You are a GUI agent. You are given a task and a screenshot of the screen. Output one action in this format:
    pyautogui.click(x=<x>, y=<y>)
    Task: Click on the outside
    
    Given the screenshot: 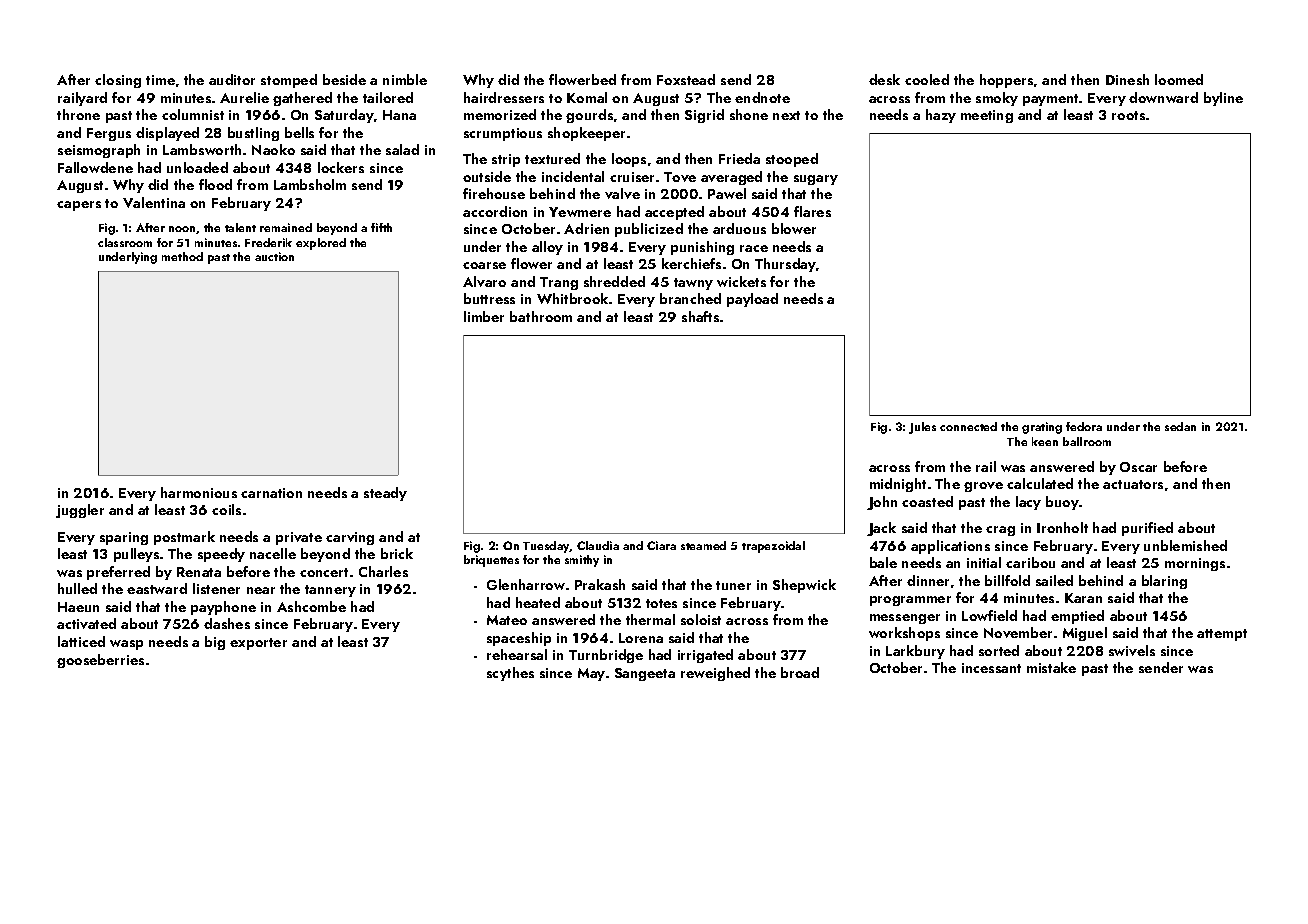 What is the action you would take?
    pyautogui.click(x=487, y=176)
